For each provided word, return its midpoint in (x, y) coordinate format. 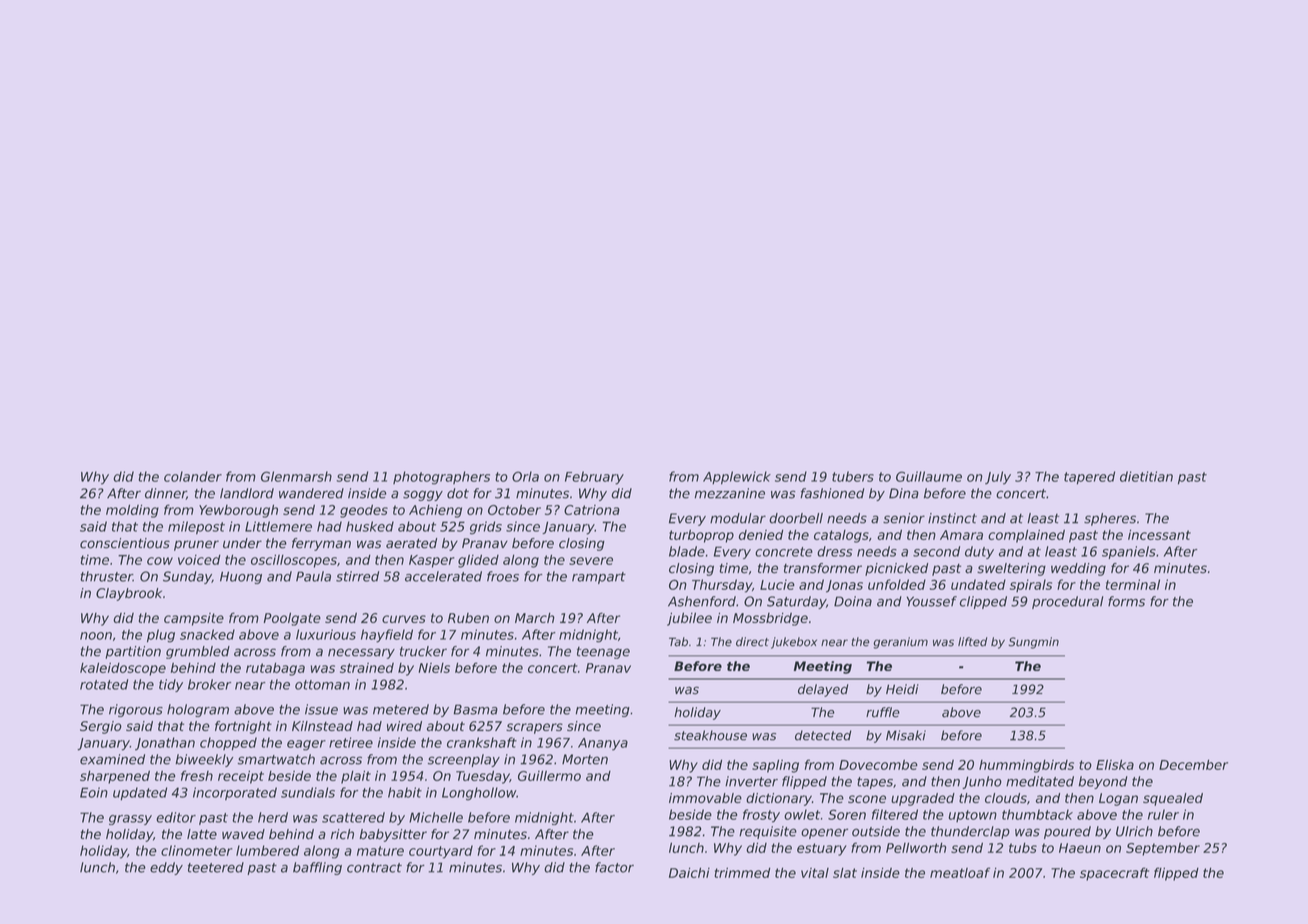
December (1193, 765)
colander (193, 476)
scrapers (534, 728)
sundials (308, 792)
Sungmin (1034, 643)
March (535, 618)
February (594, 478)
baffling (317, 868)
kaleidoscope (123, 669)
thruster (106, 576)
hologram (198, 710)
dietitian (1146, 476)
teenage (603, 653)
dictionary (779, 799)
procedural (1067, 602)
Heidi (902, 689)
